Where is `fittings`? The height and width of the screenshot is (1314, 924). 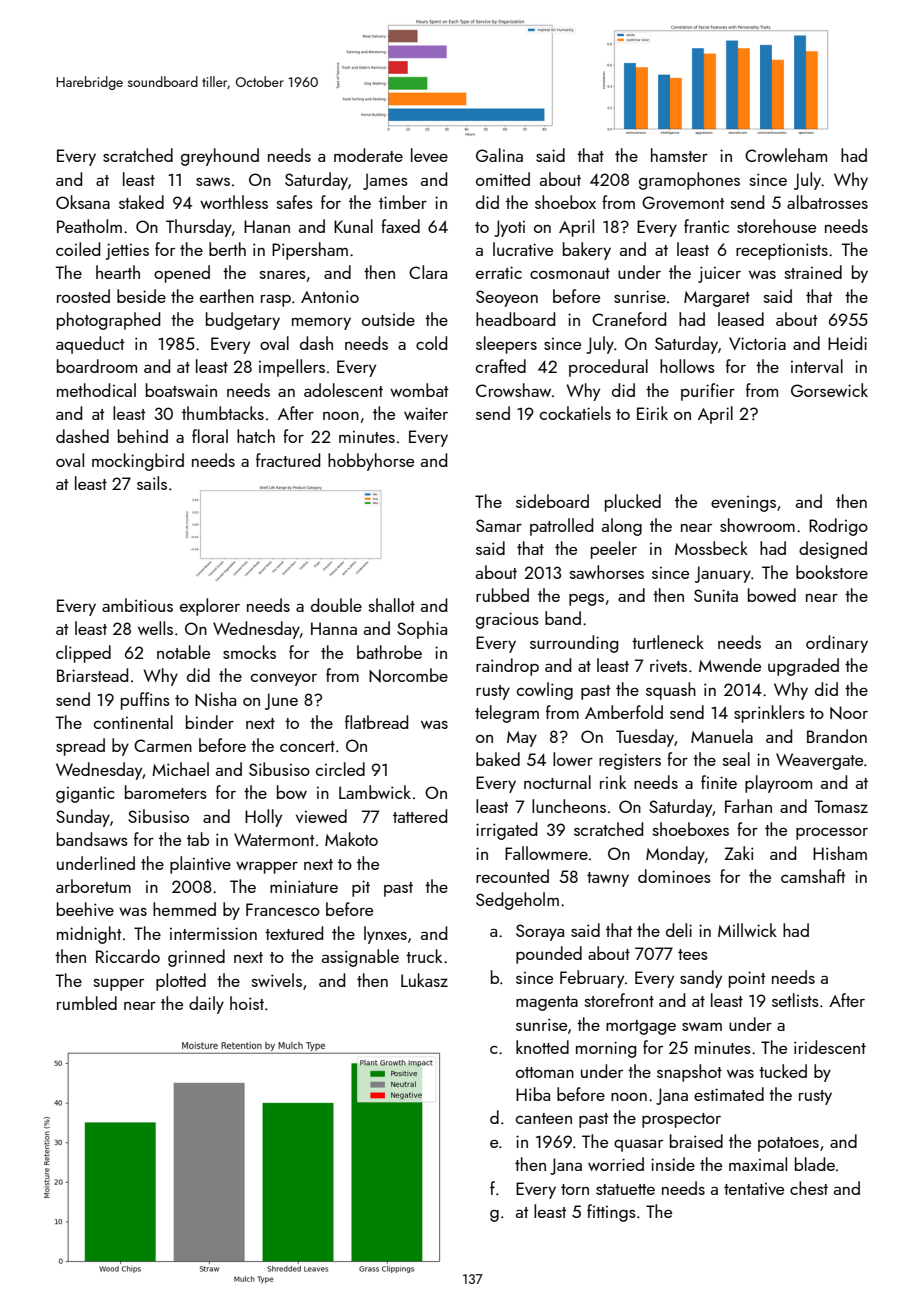 fittings is located at coordinates (611, 1213).
